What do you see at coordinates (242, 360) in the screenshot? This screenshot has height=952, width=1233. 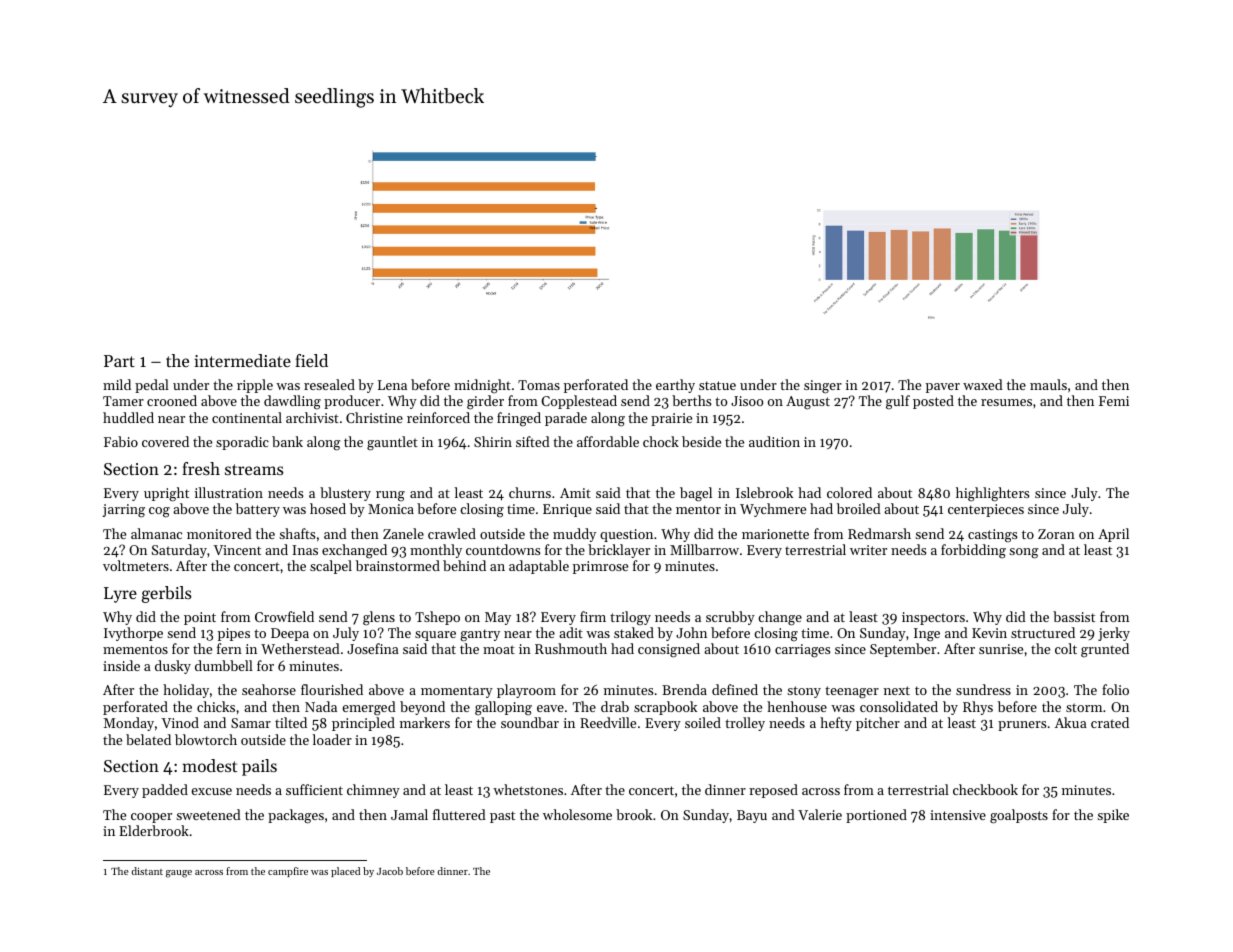 I see `intermediate` at bounding box center [242, 360].
